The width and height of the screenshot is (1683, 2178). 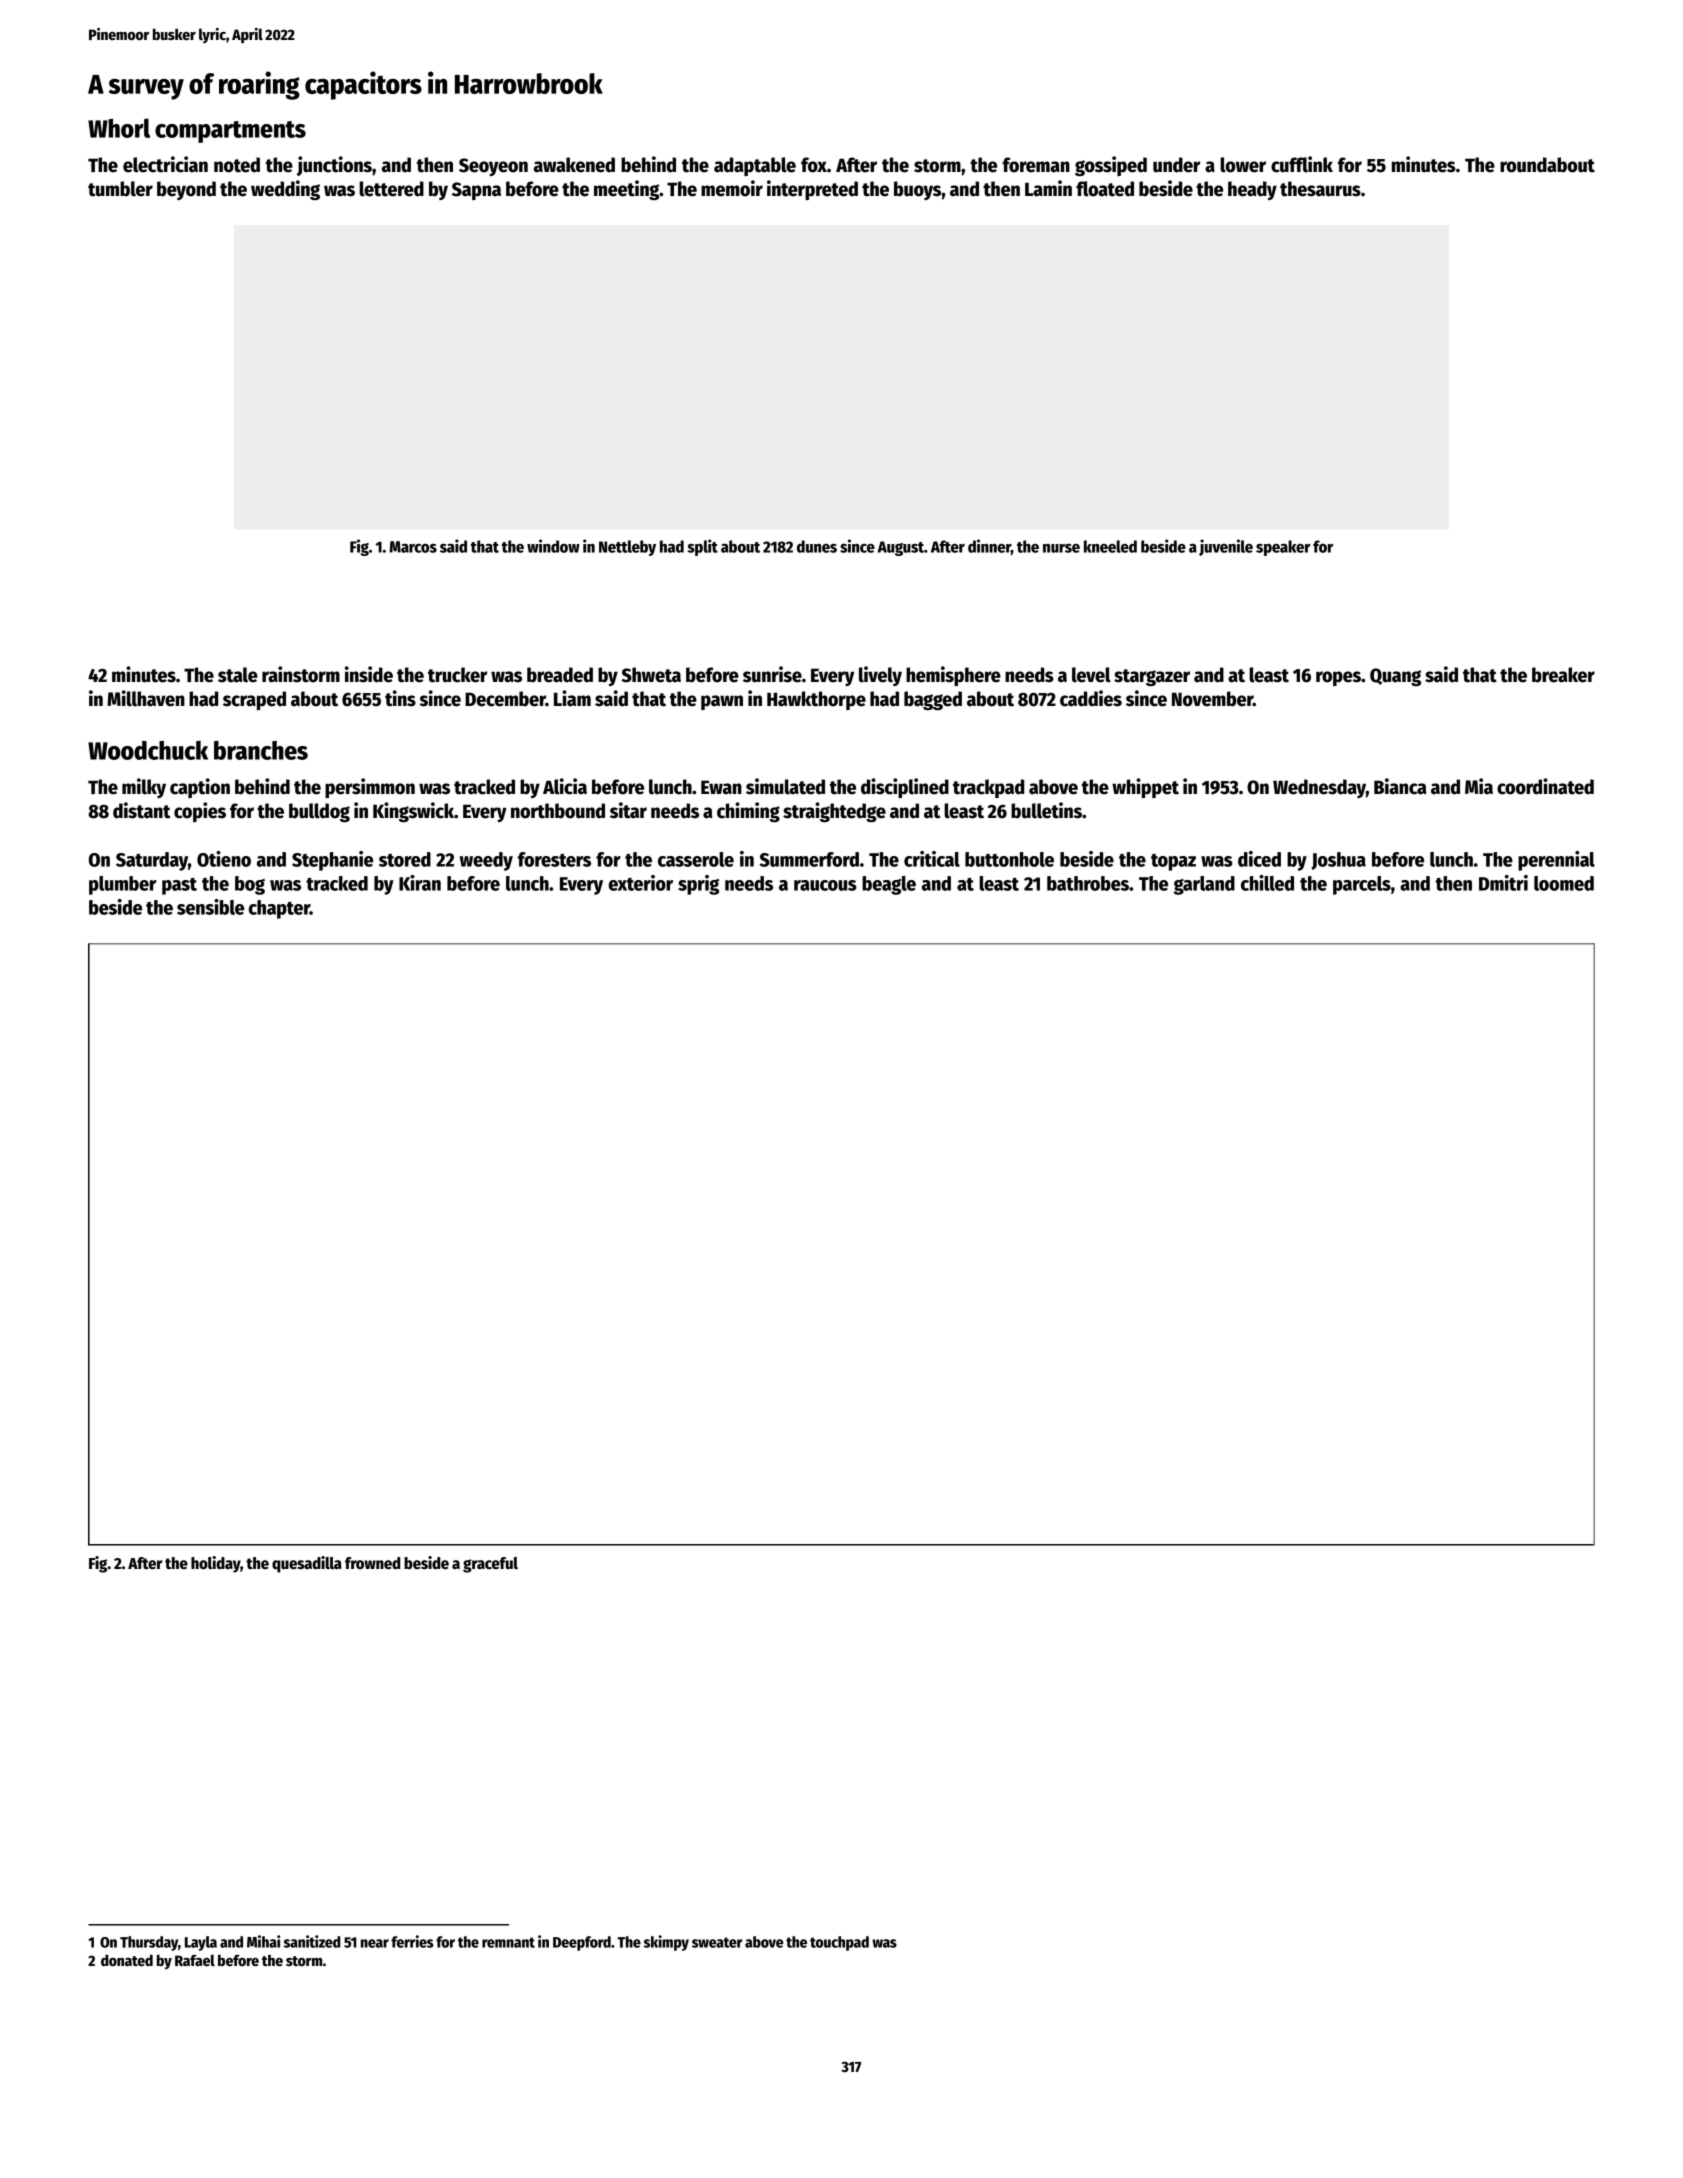 I want to click on graceful, so click(x=490, y=1565).
